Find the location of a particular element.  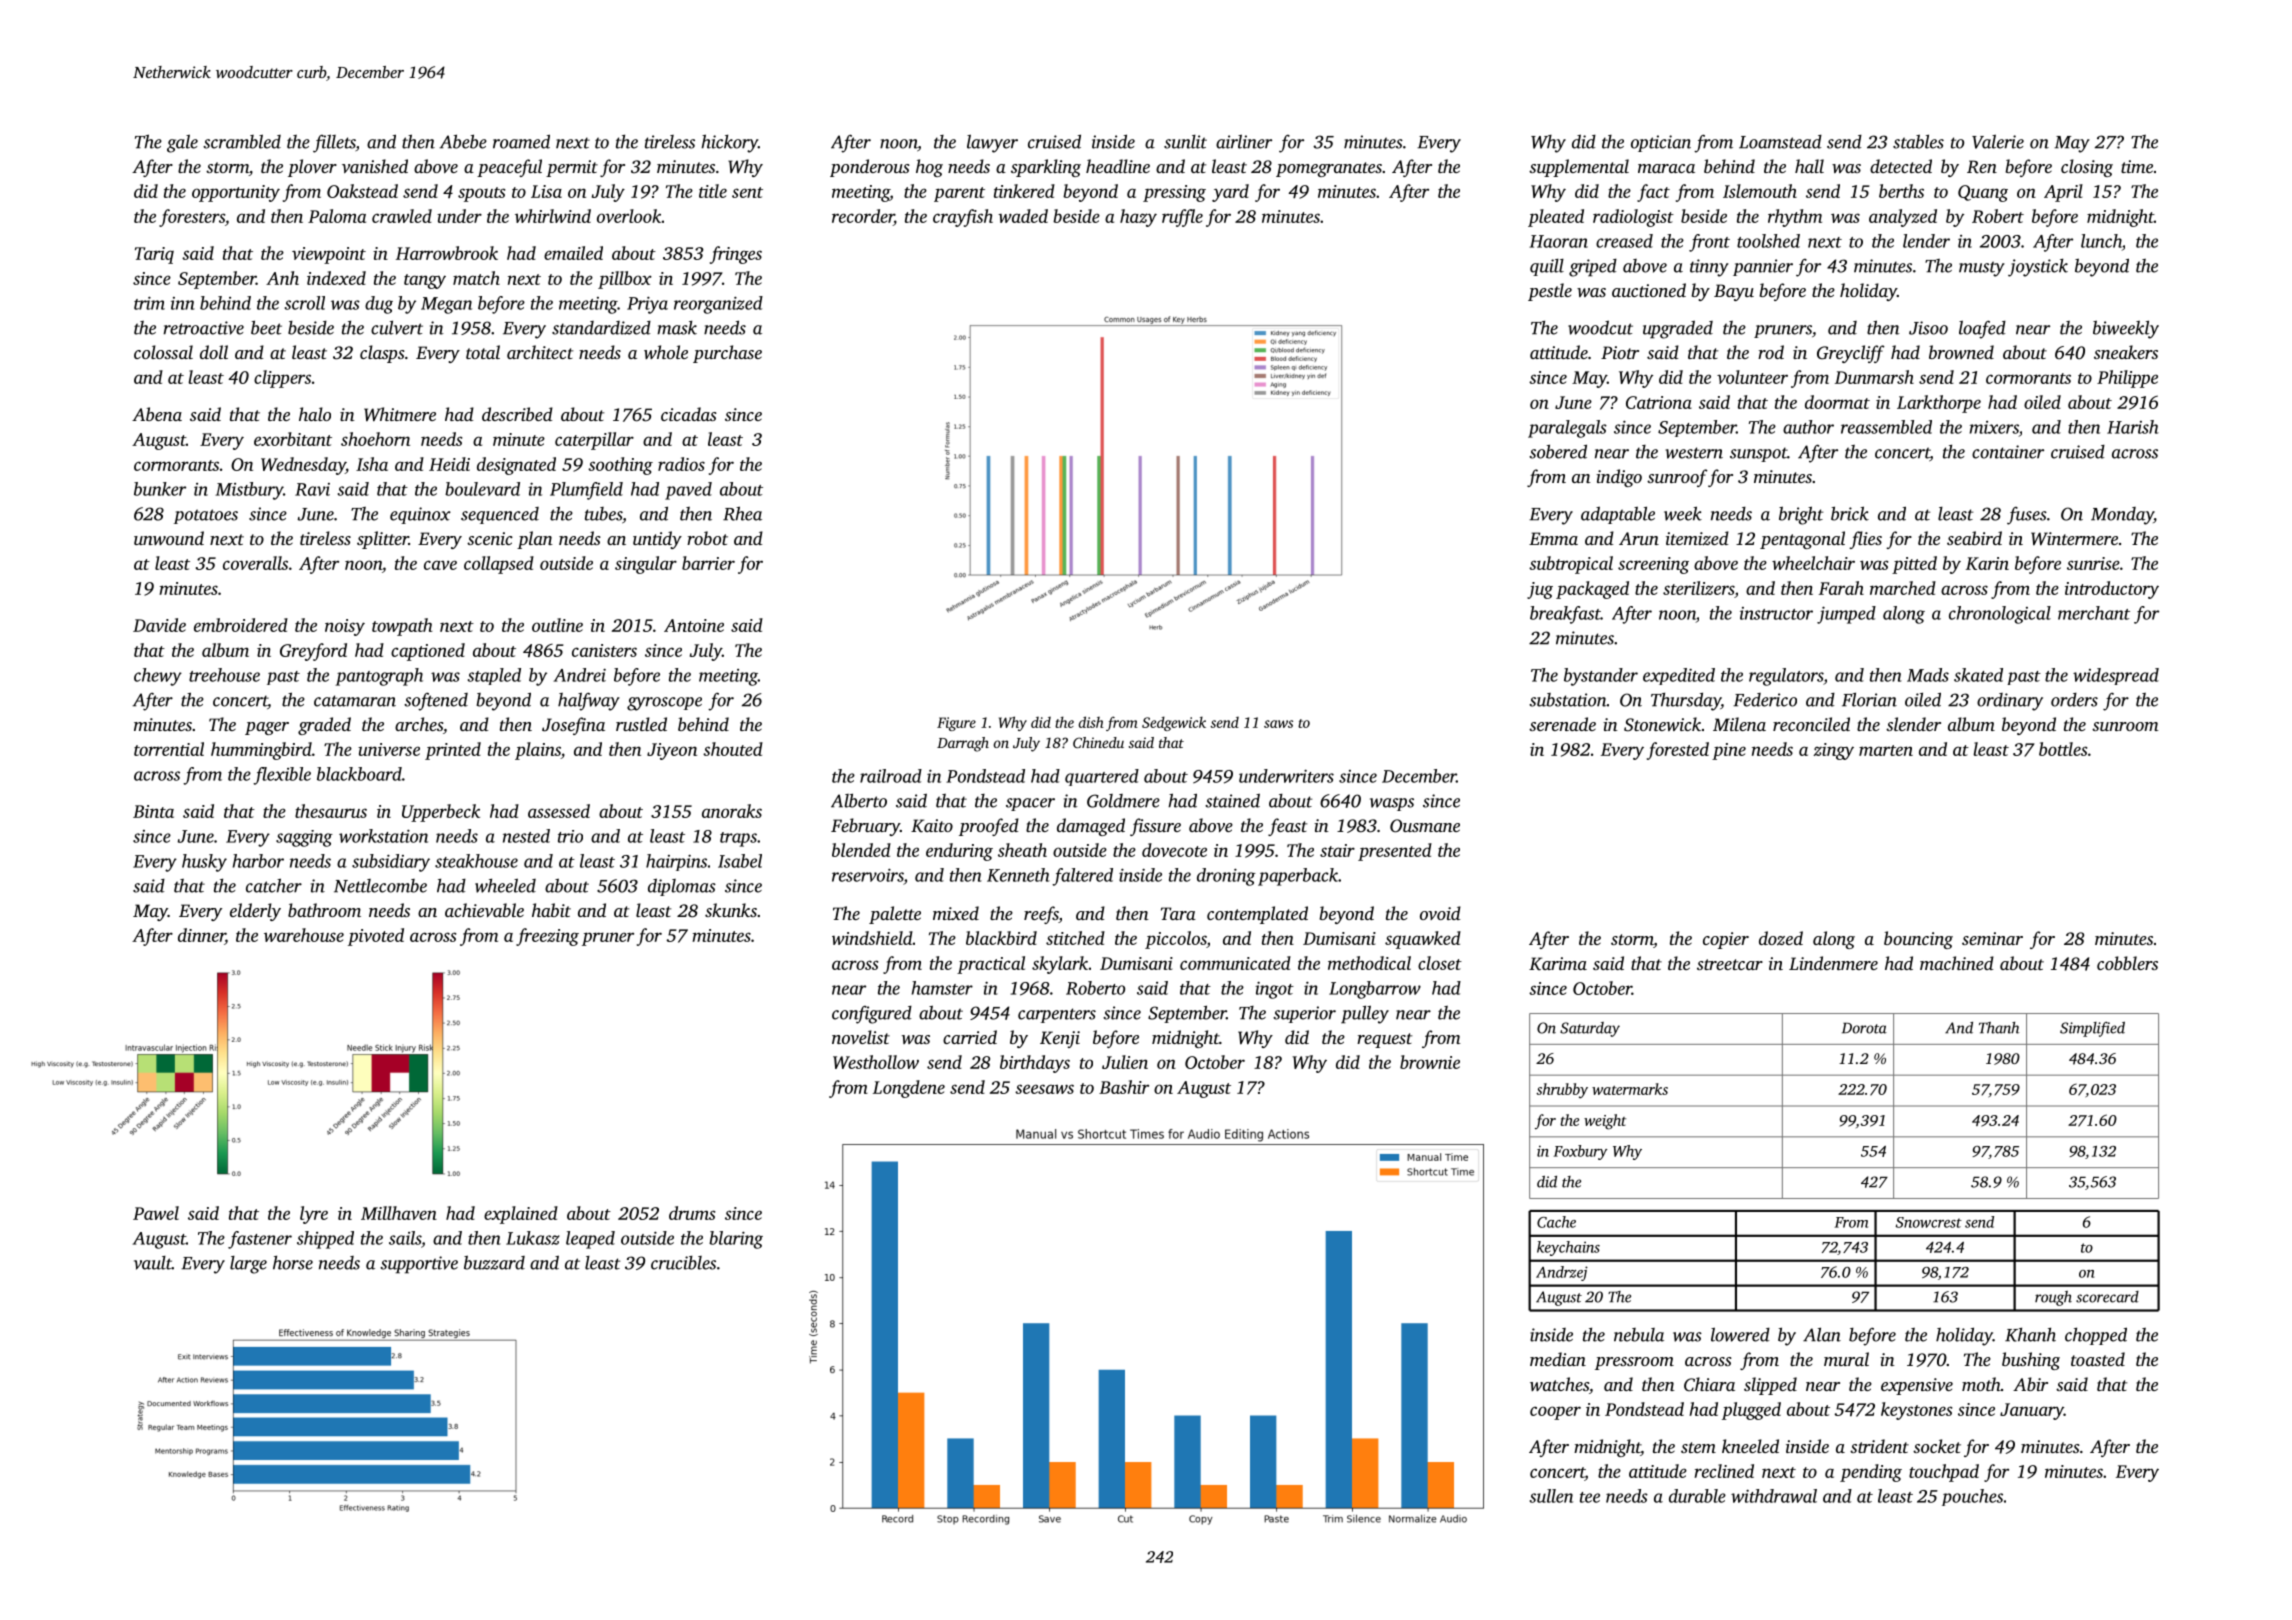

Greycliff is located at coordinates (1851, 354).
